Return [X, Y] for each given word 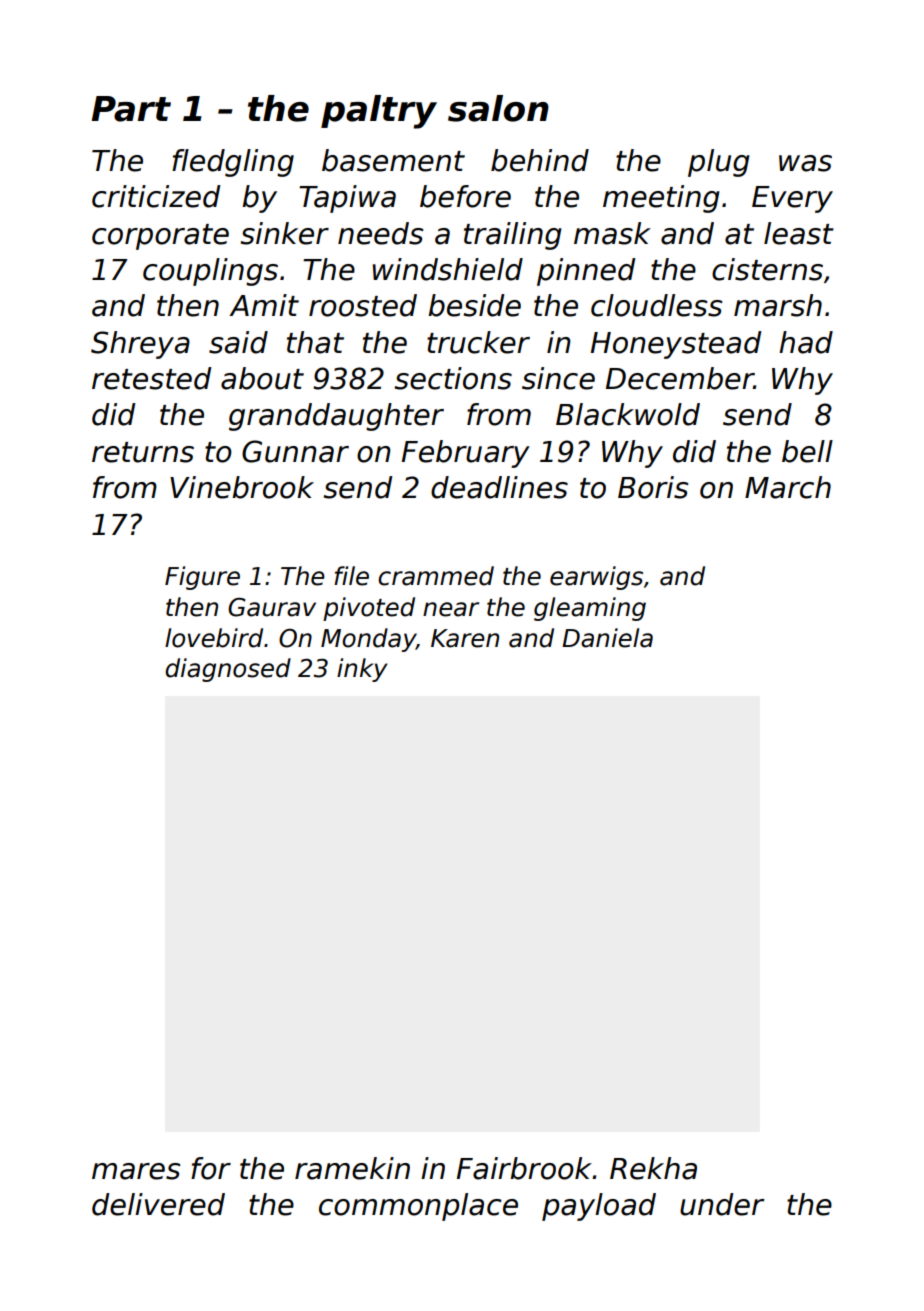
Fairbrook [525, 1168]
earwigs [596, 578]
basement [393, 160]
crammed [436, 576]
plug [719, 163]
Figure [202, 578]
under [722, 1204]
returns [143, 452]
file [351, 576]
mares [136, 1171]
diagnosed [228, 670]
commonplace [418, 1207]
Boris [653, 487]
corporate [160, 237]
